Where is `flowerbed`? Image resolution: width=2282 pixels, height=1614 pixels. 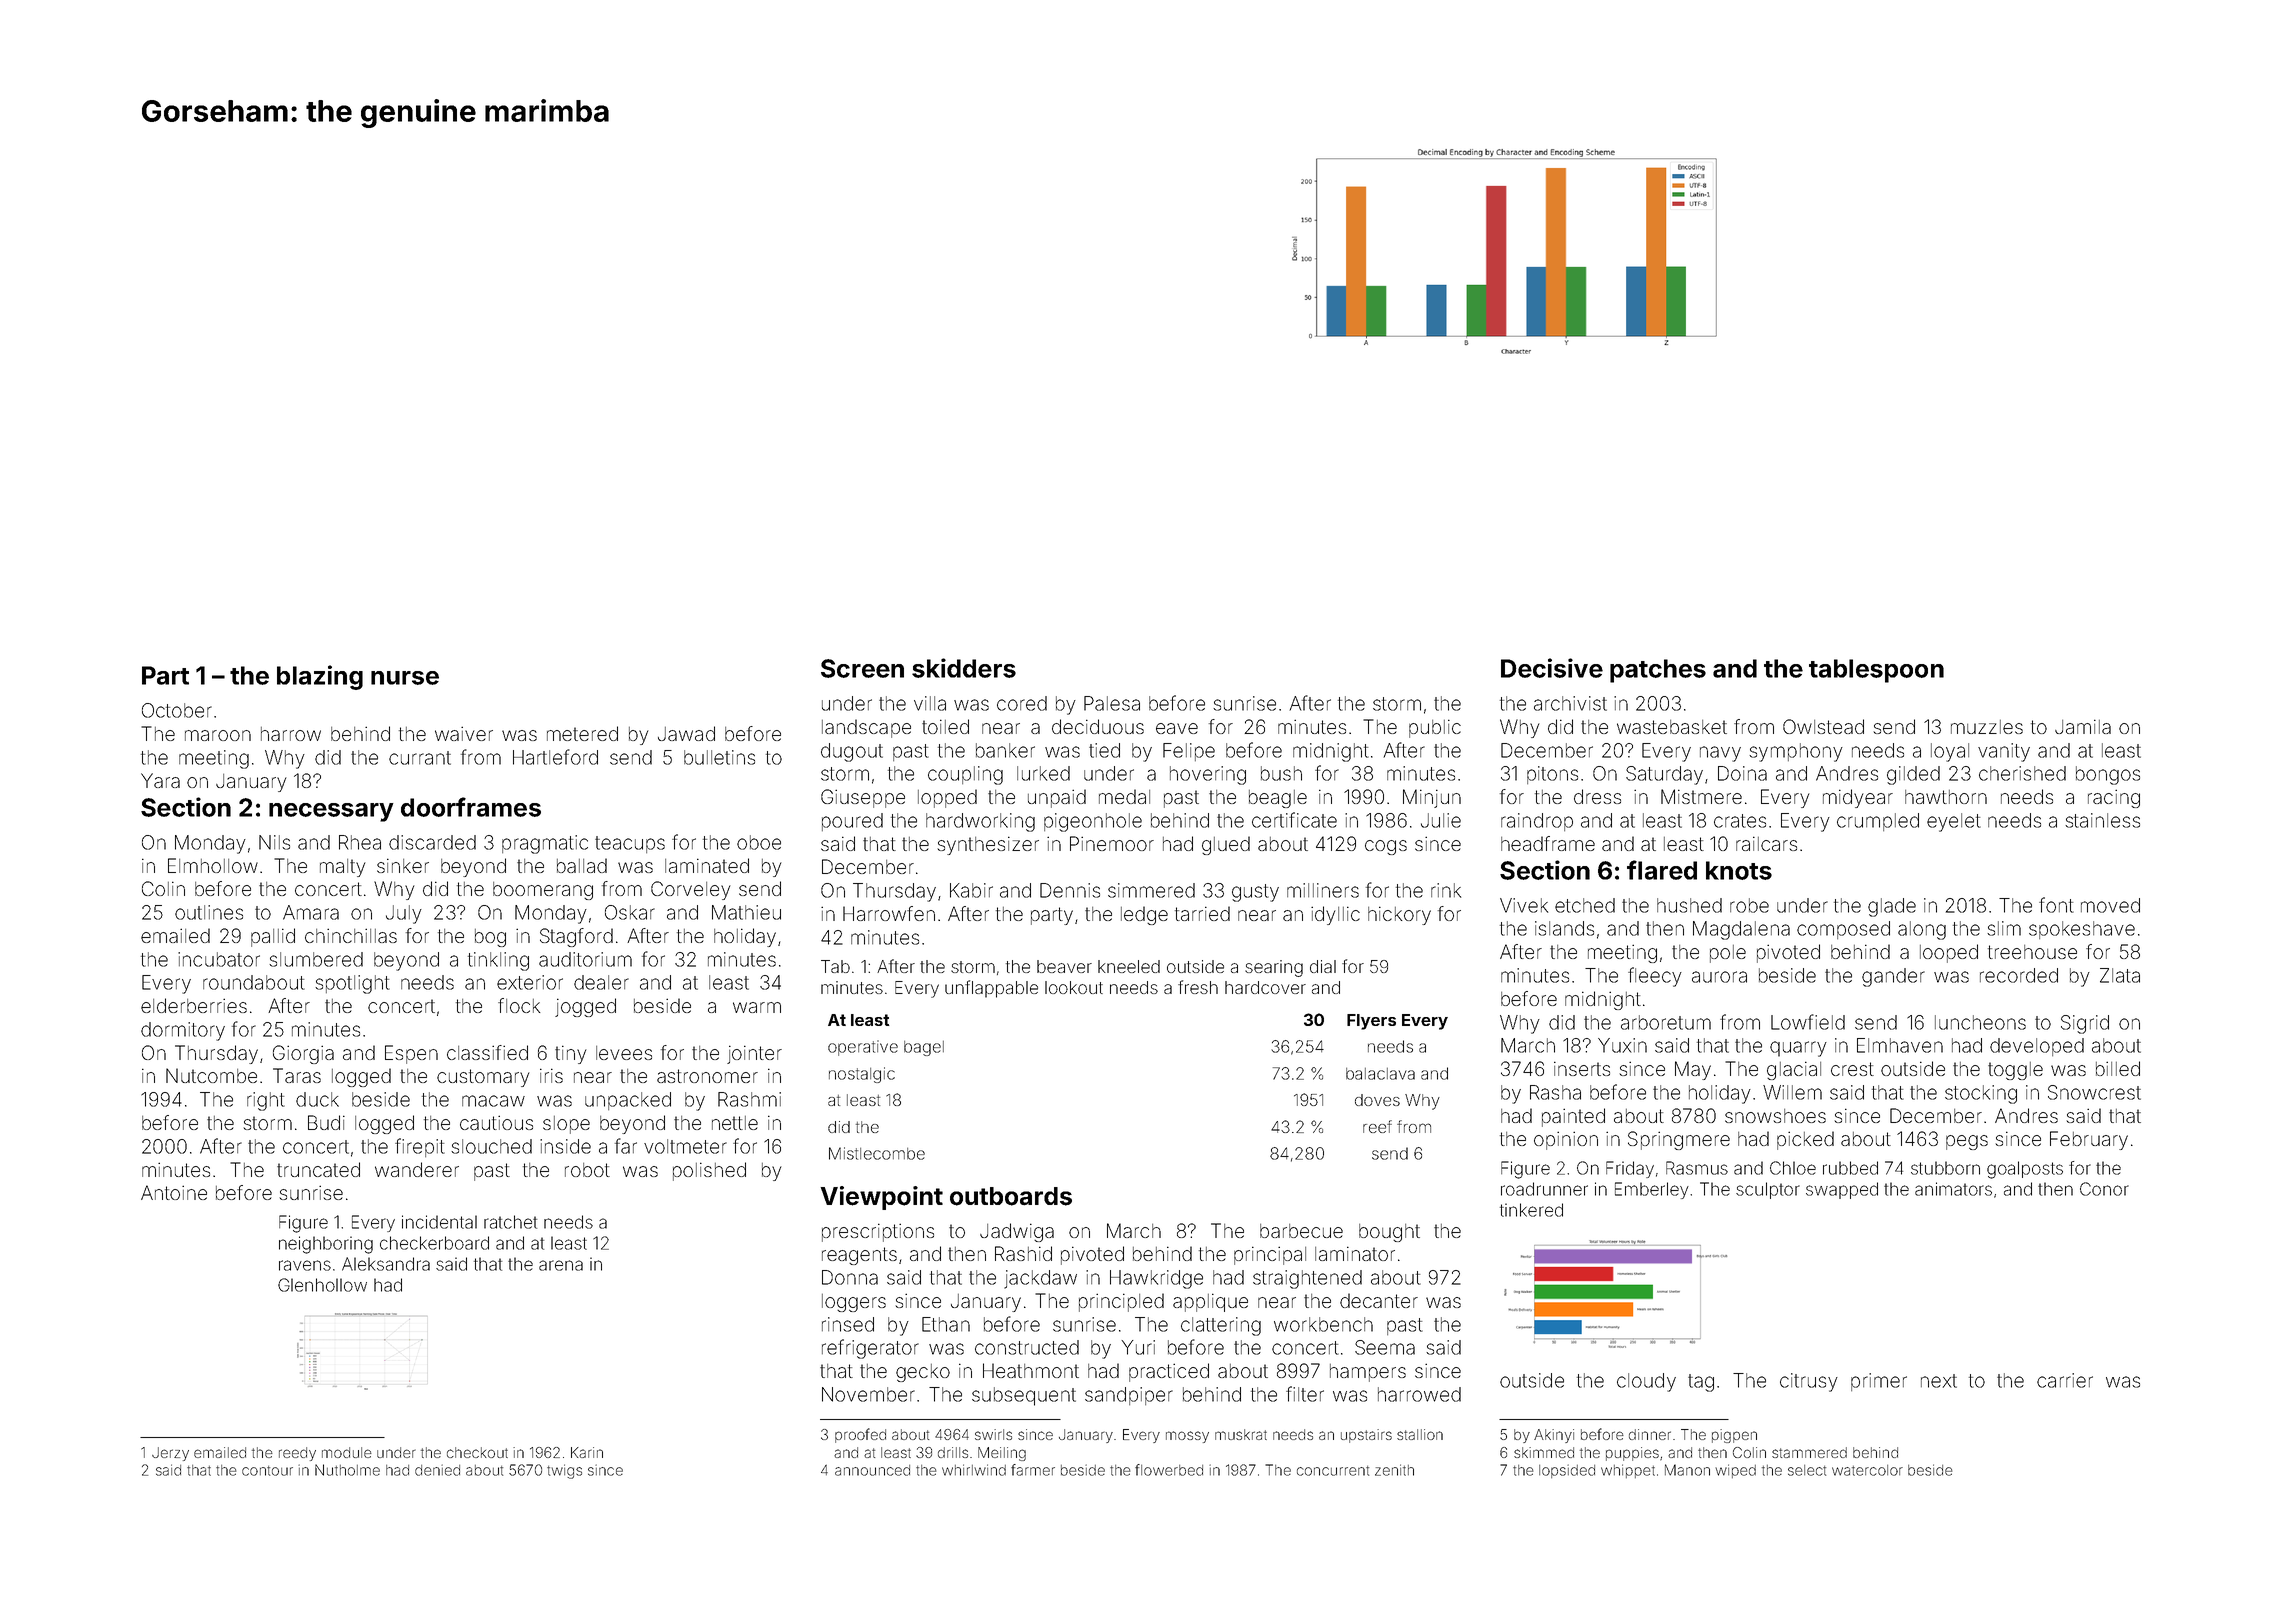 flowerbed is located at coordinates (1169, 1470).
